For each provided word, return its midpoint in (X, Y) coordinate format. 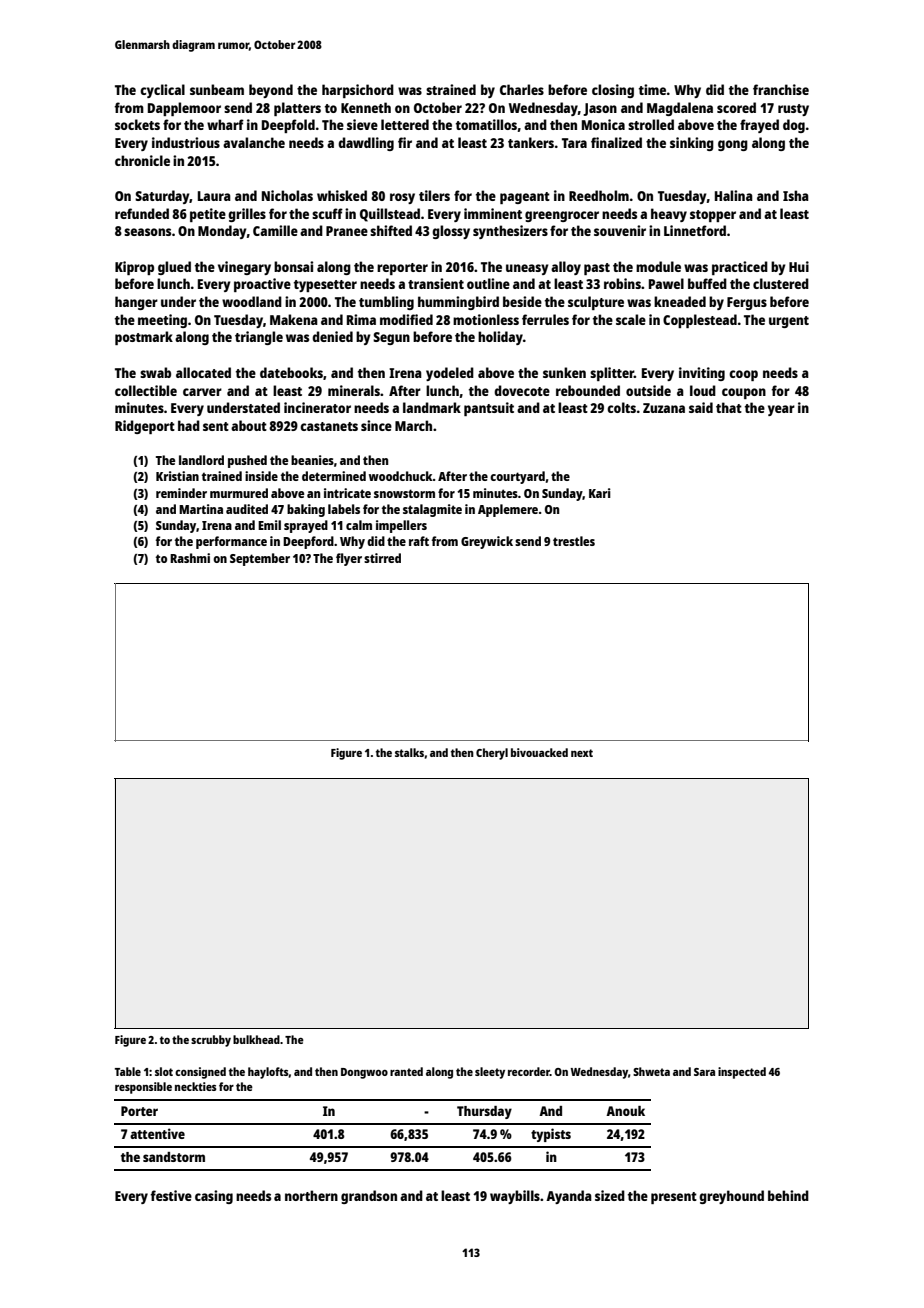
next (582, 753)
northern (311, 1195)
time (652, 89)
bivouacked (539, 752)
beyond (271, 91)
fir (405, 142)
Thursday (484, 1112)
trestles (574, 541)
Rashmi (190, 558)
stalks (409, 752)
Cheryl (492, 754)
